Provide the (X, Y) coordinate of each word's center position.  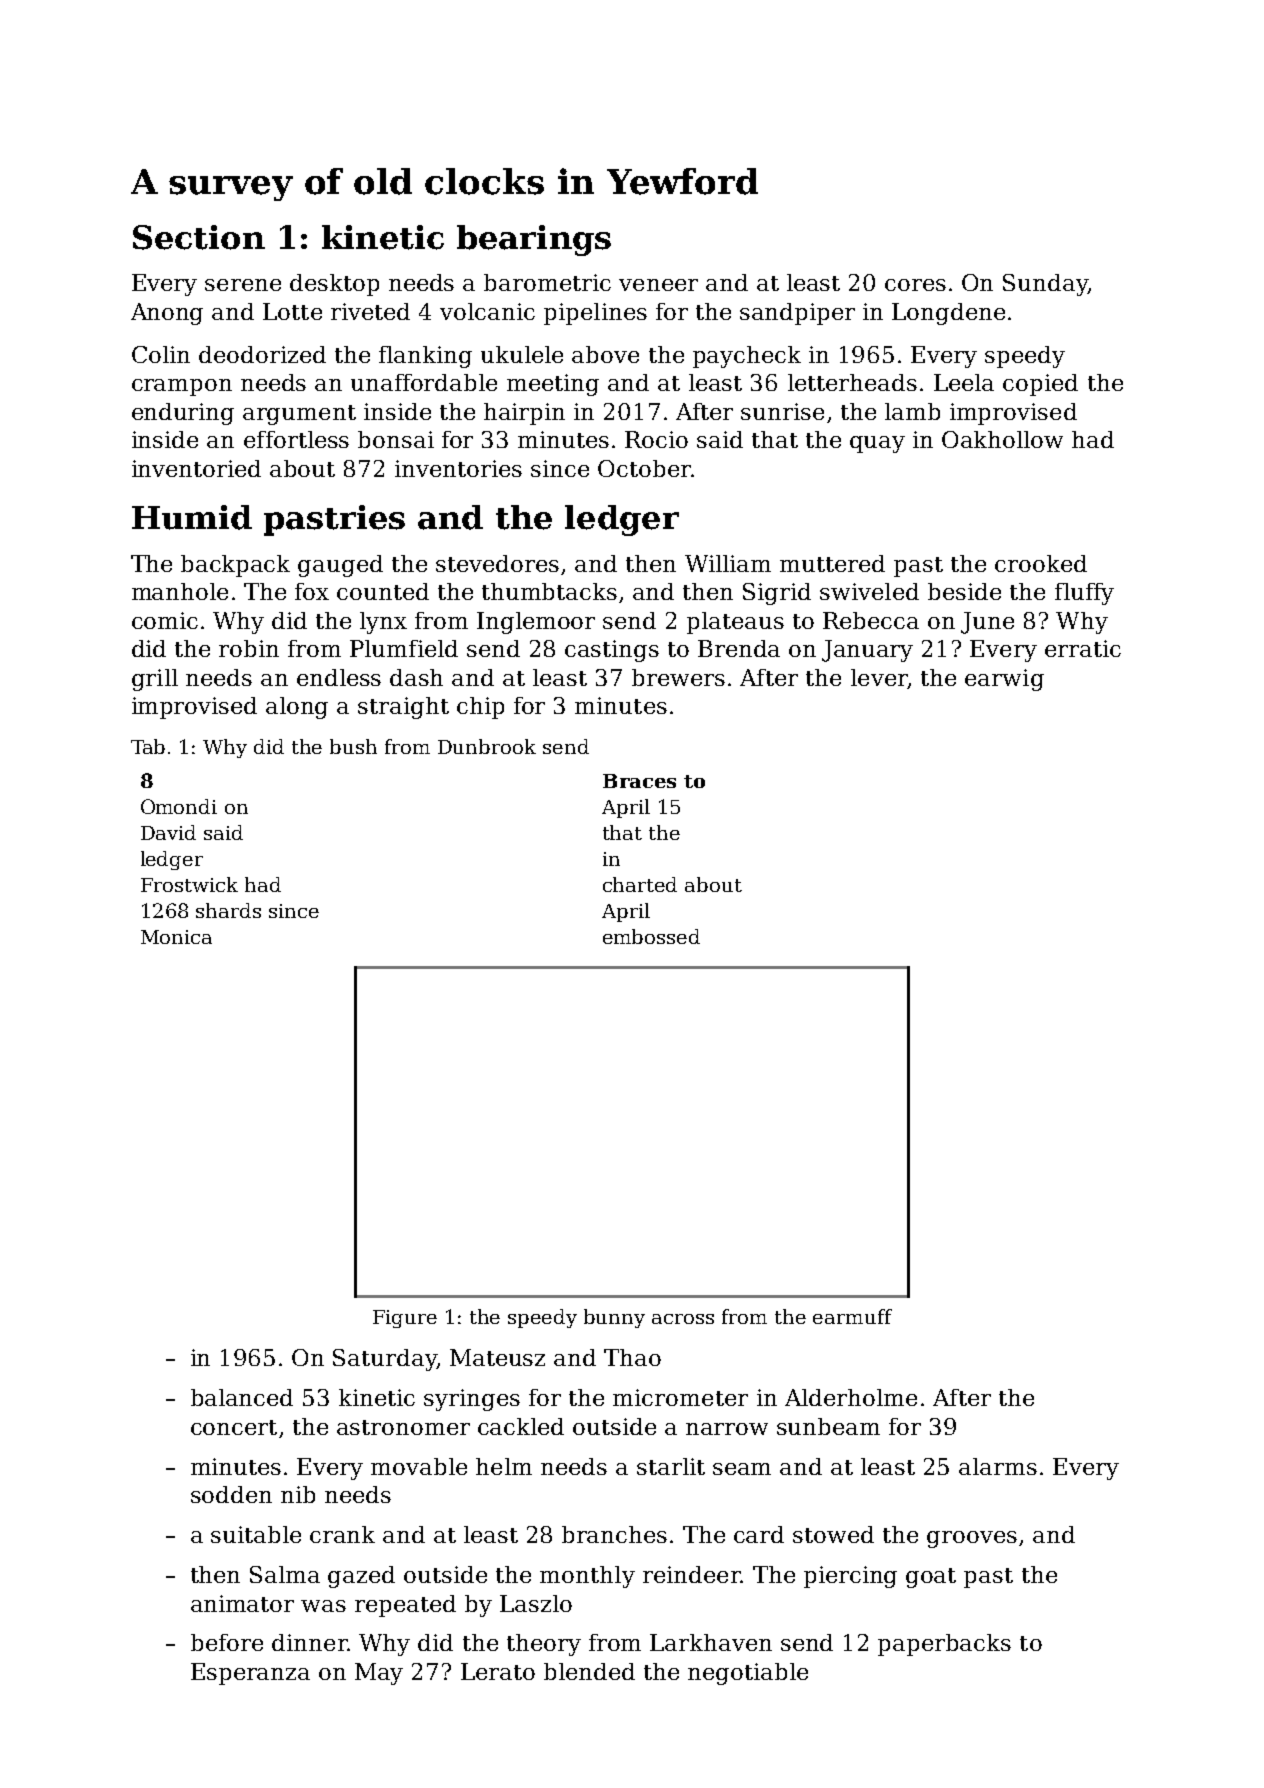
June (987, 623)
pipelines (595, 314)
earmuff (852, 1316)
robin (249, 648)
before (227, 1642)
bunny (614, 1318)
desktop (334, 285)
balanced (242, 1397)
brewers (678, 677)
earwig (1004, 680)
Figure (405, 1319)
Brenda (739, 648)
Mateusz (497, 1357)
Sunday (1045, 285)
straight (403, 708)
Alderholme (851, 1397)
